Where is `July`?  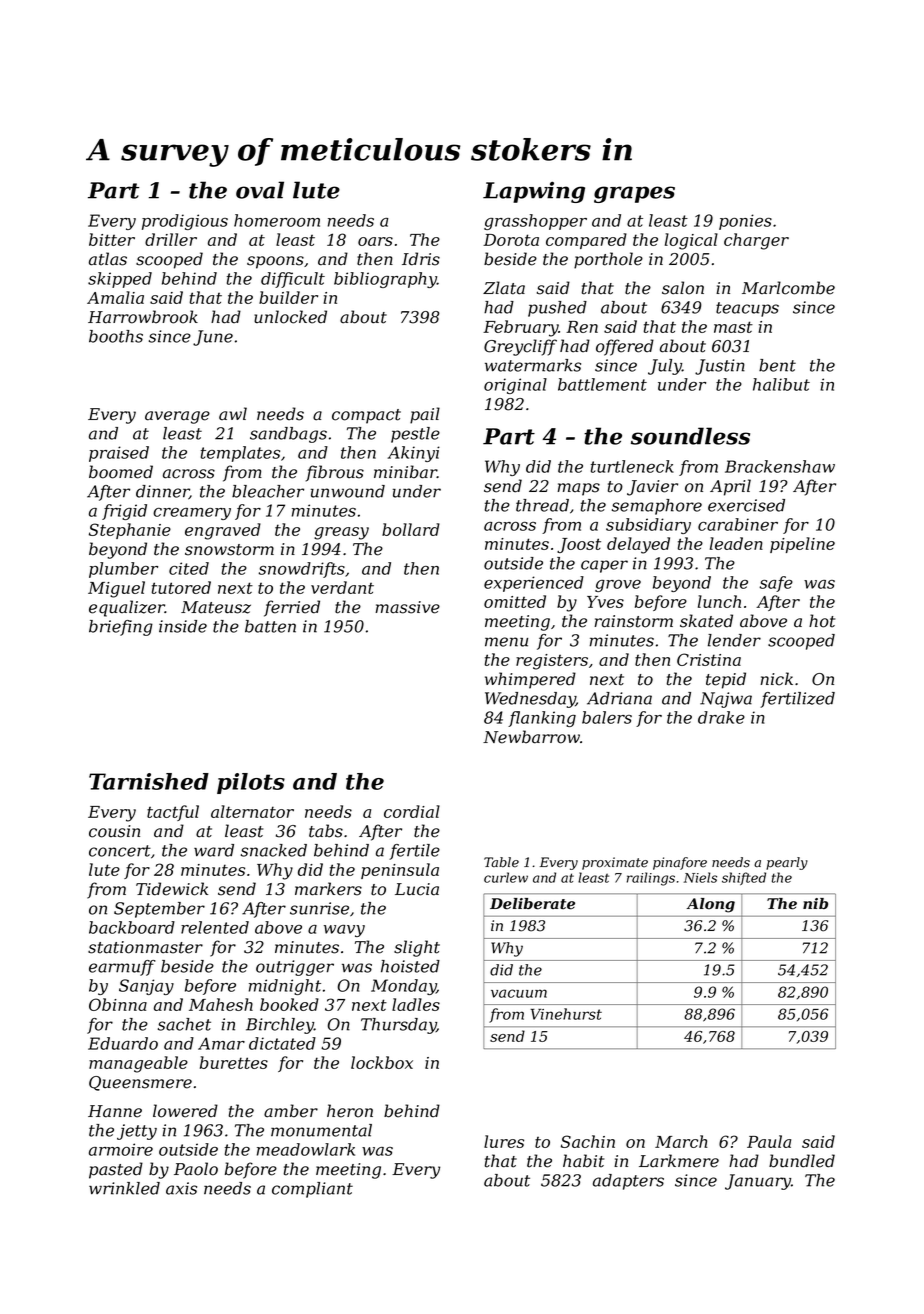 July is located at coordinates (665, 367).
